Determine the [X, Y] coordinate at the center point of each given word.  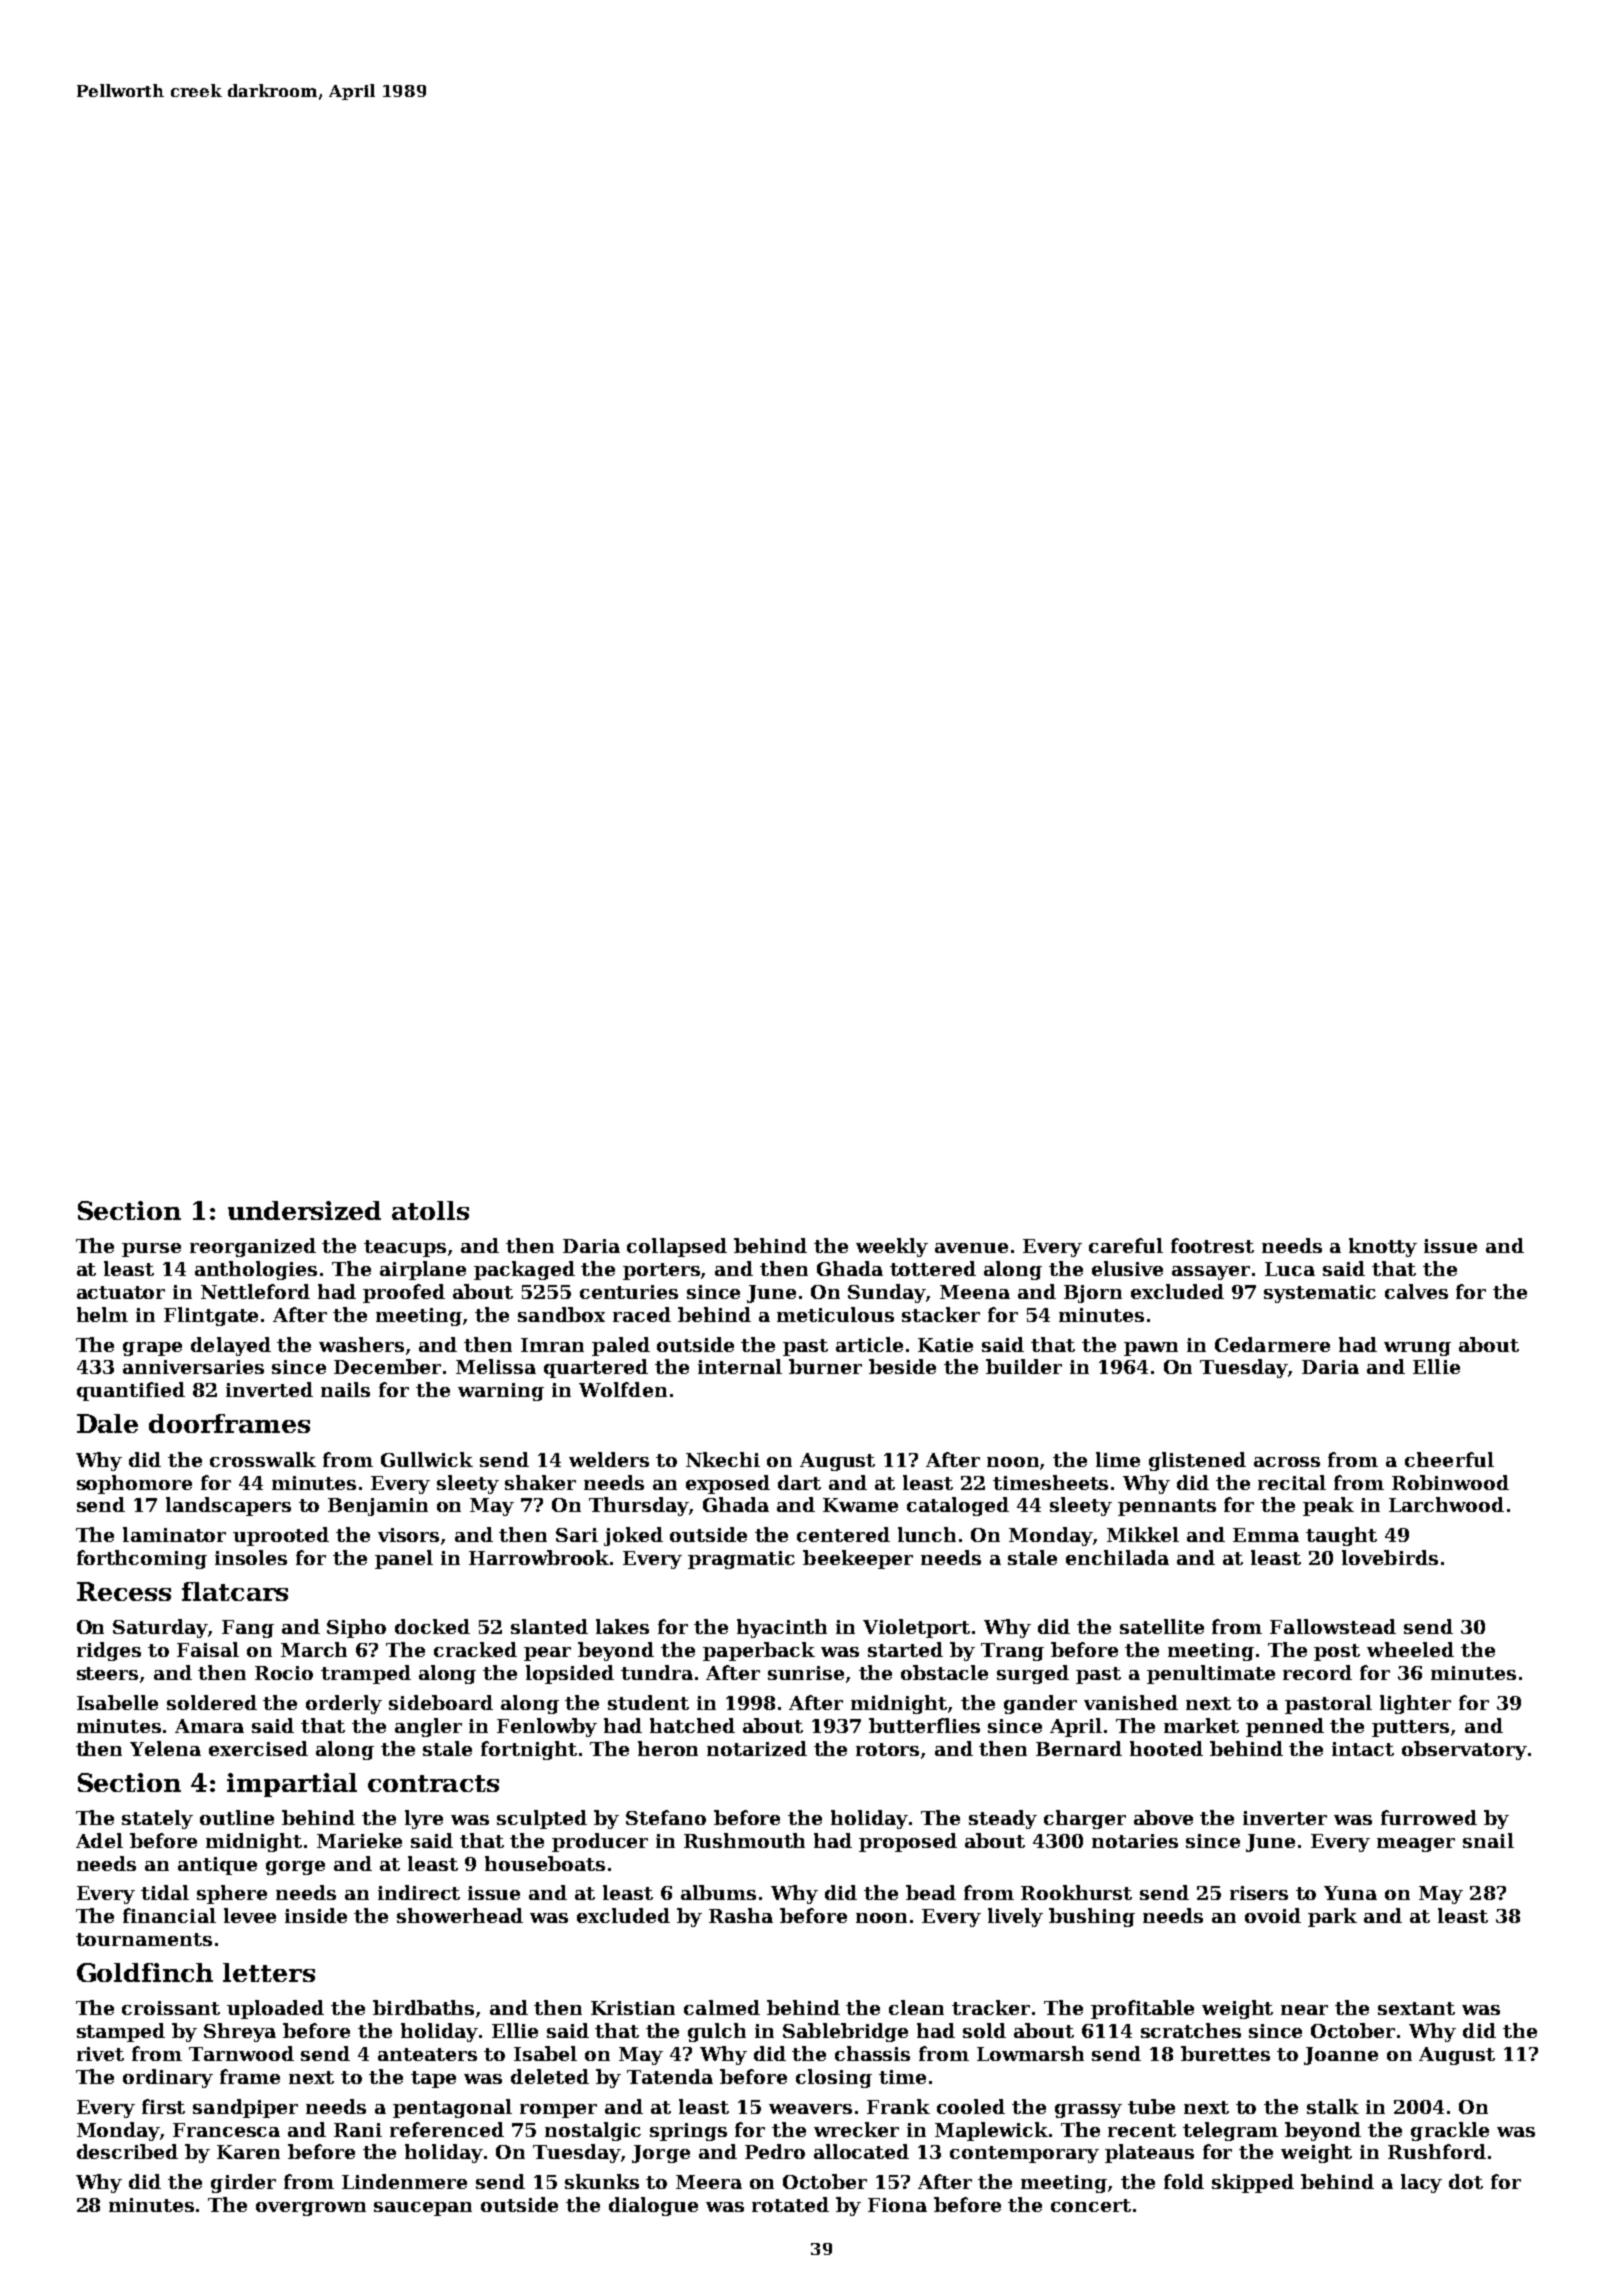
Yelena [165, 1748]
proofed [404, 1293]
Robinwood [1450, 1482]
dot [1466, 2181]
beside [902, 1366]
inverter [1285, 1818]
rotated [790, 2204]
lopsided [570, 1674]
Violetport [916, 1628]
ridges [109, 1651]
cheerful [1449, 1459]
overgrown [311, 2209]
